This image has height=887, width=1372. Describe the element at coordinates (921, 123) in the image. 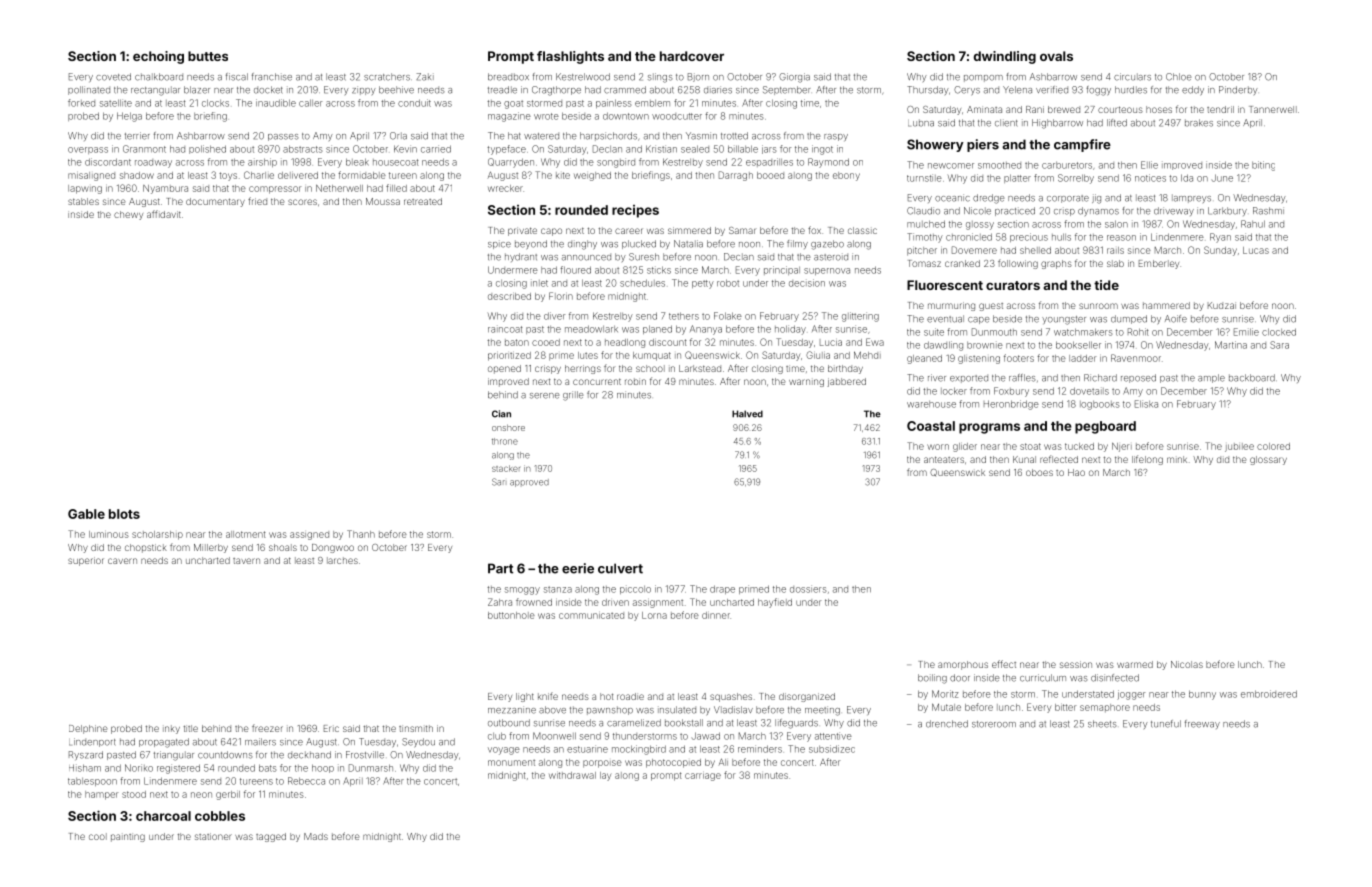

I see `Lubna` at that location.
